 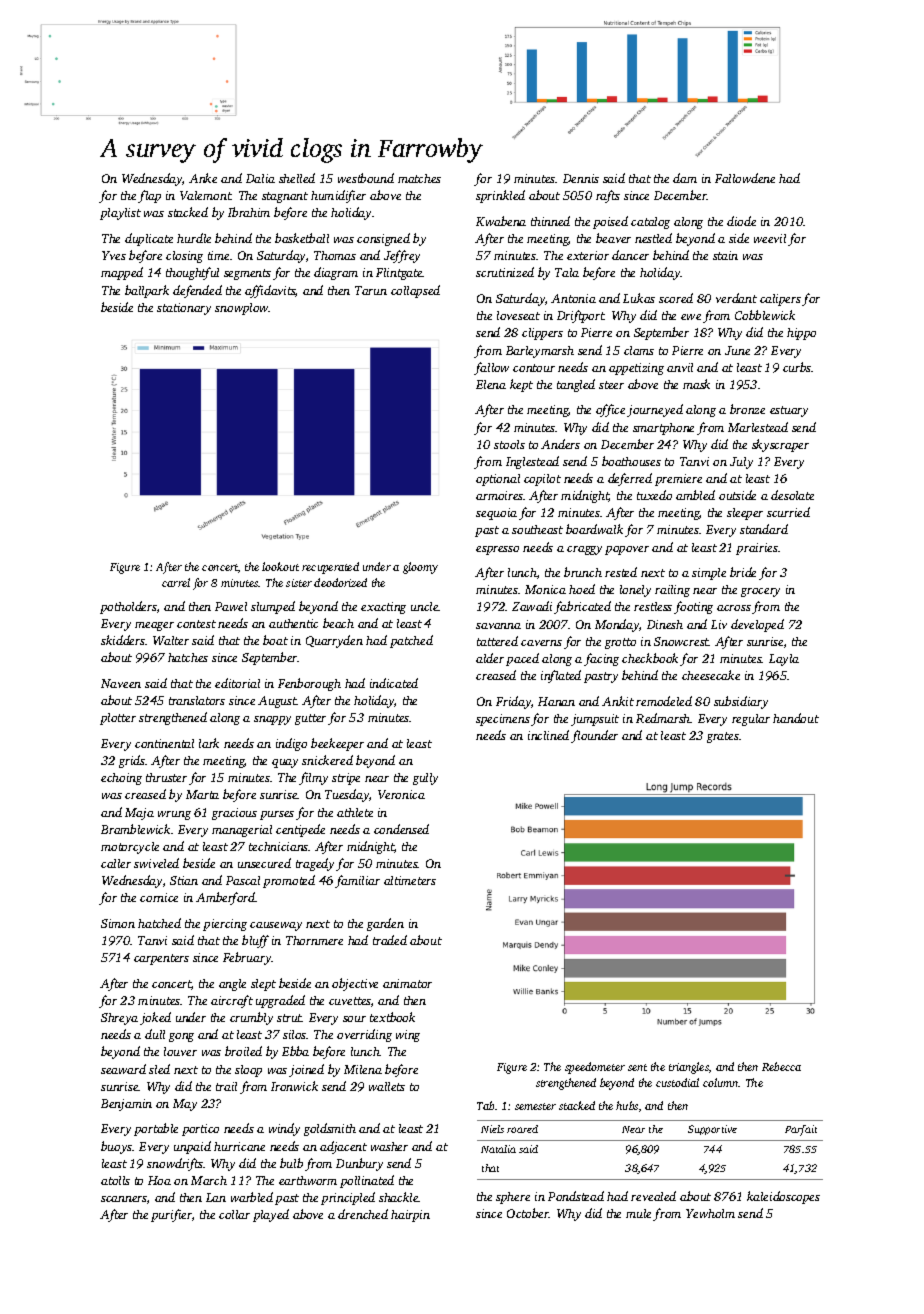 I want to click on stationary, so click(x=184, y=309).
